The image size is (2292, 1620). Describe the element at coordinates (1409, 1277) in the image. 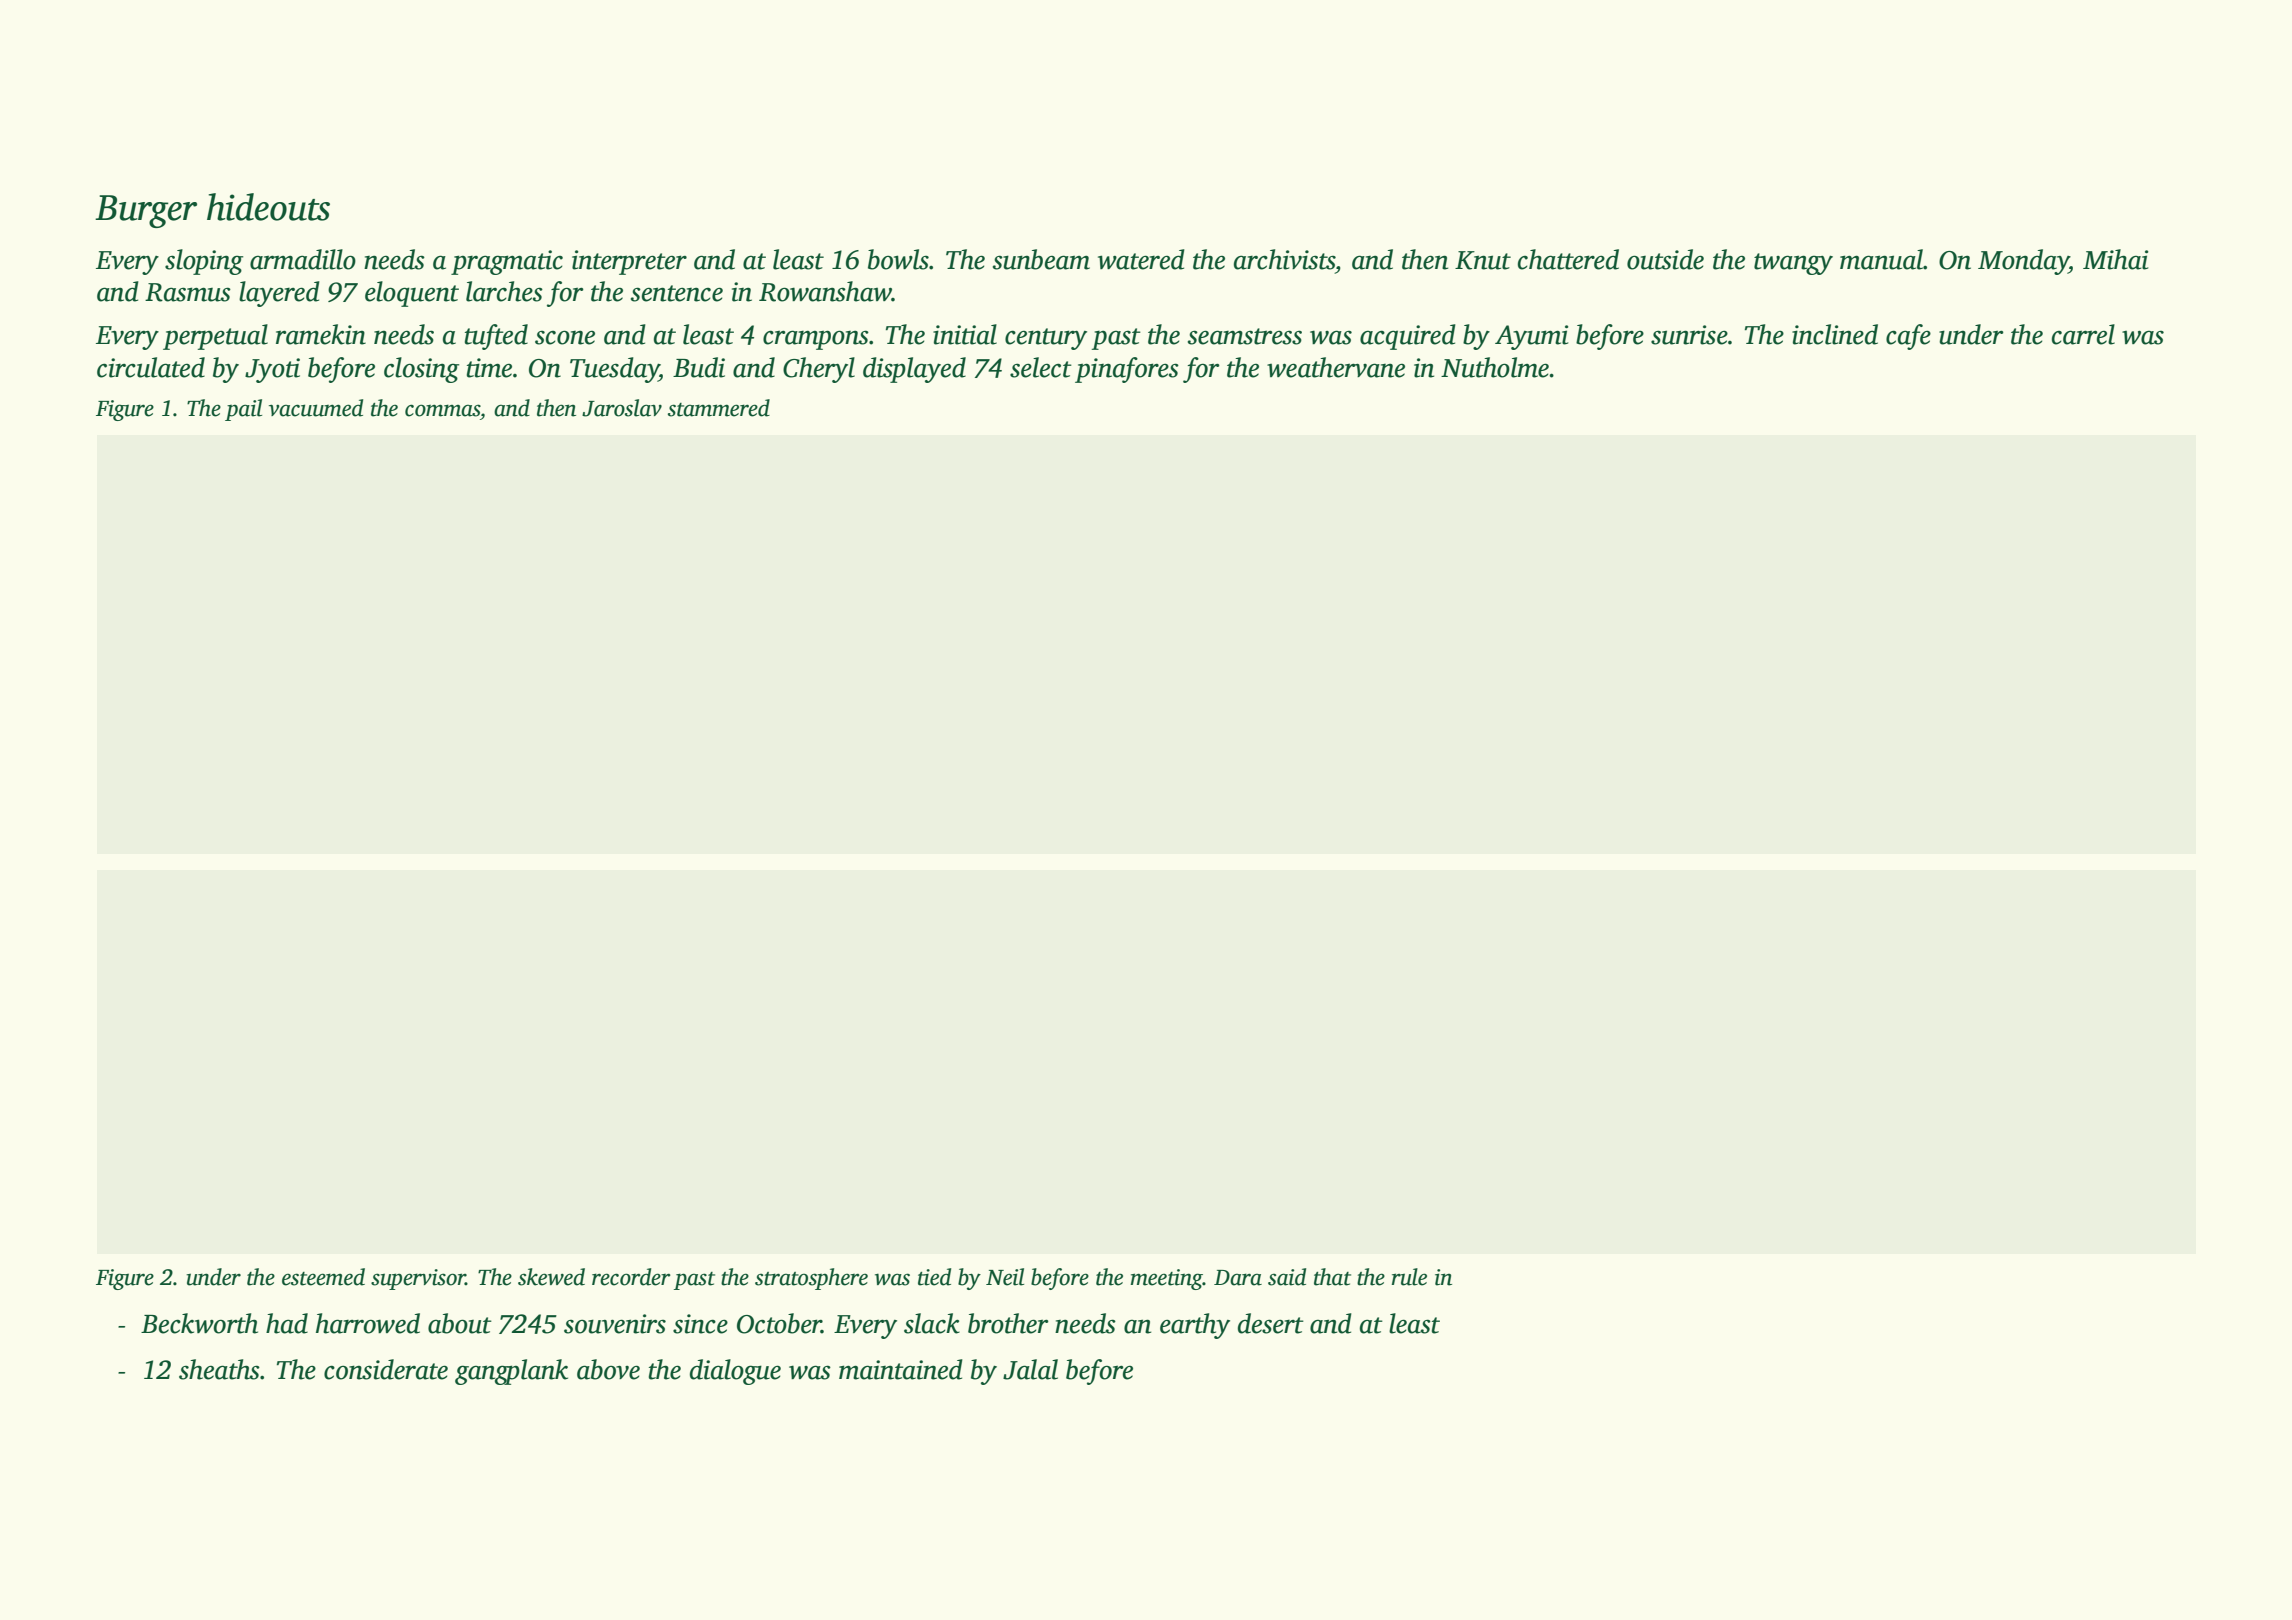

I see `rule` at that location.
